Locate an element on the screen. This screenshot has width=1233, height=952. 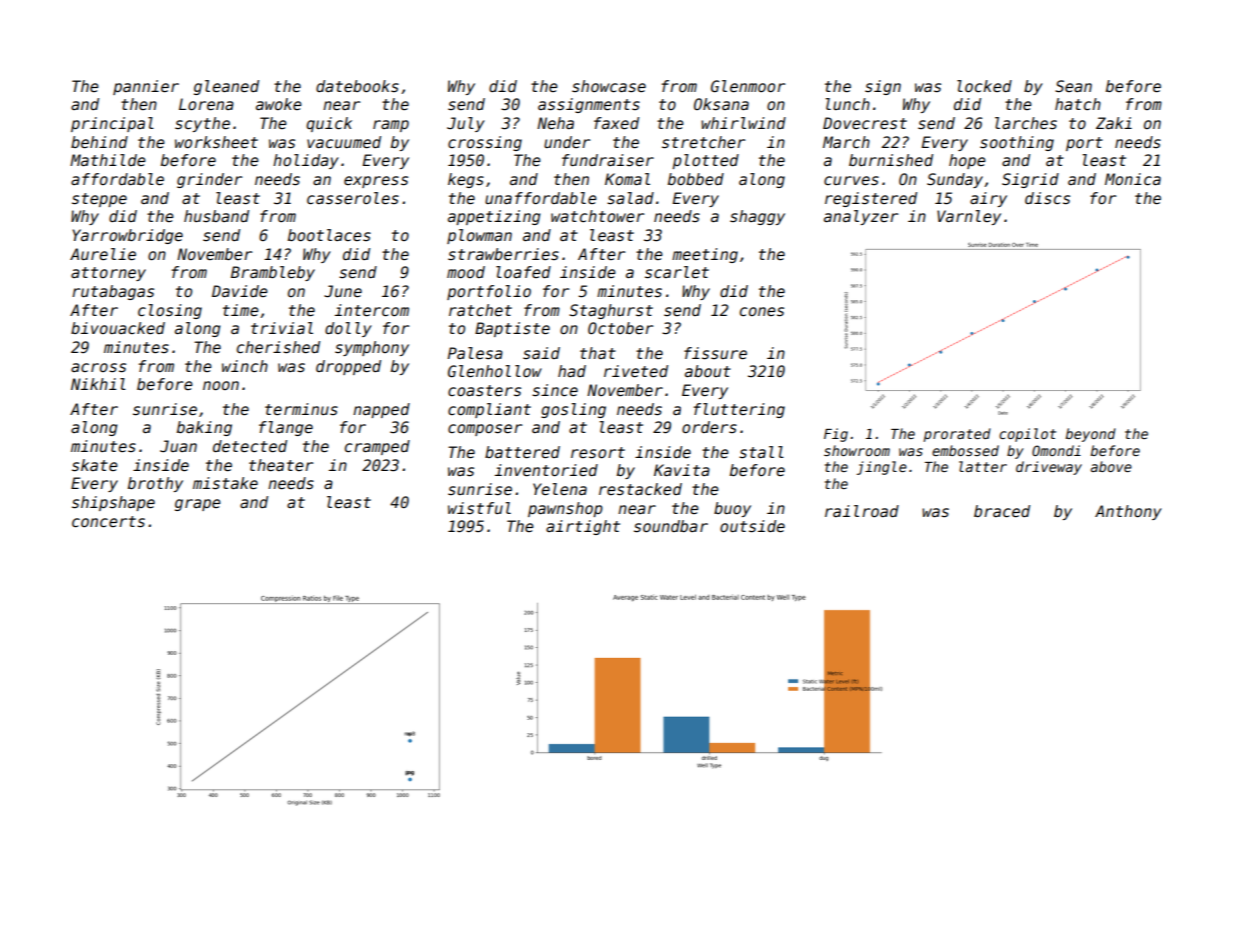
Anthony is located at coordinates (1128, 512).
